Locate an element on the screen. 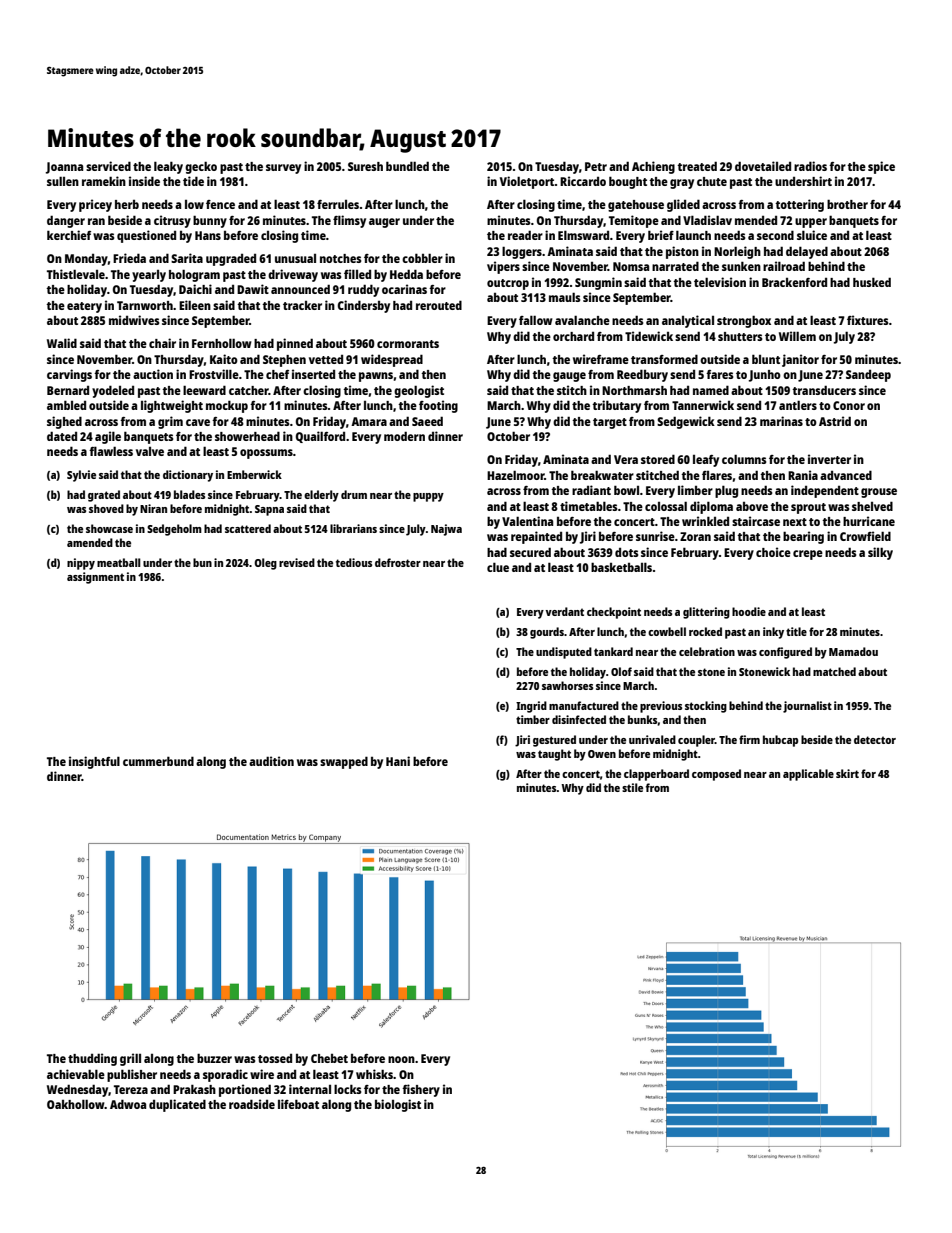 Image resolution: width=952 pixels, height=1233 pixels. meatball is located at coordinates (119, 562).
